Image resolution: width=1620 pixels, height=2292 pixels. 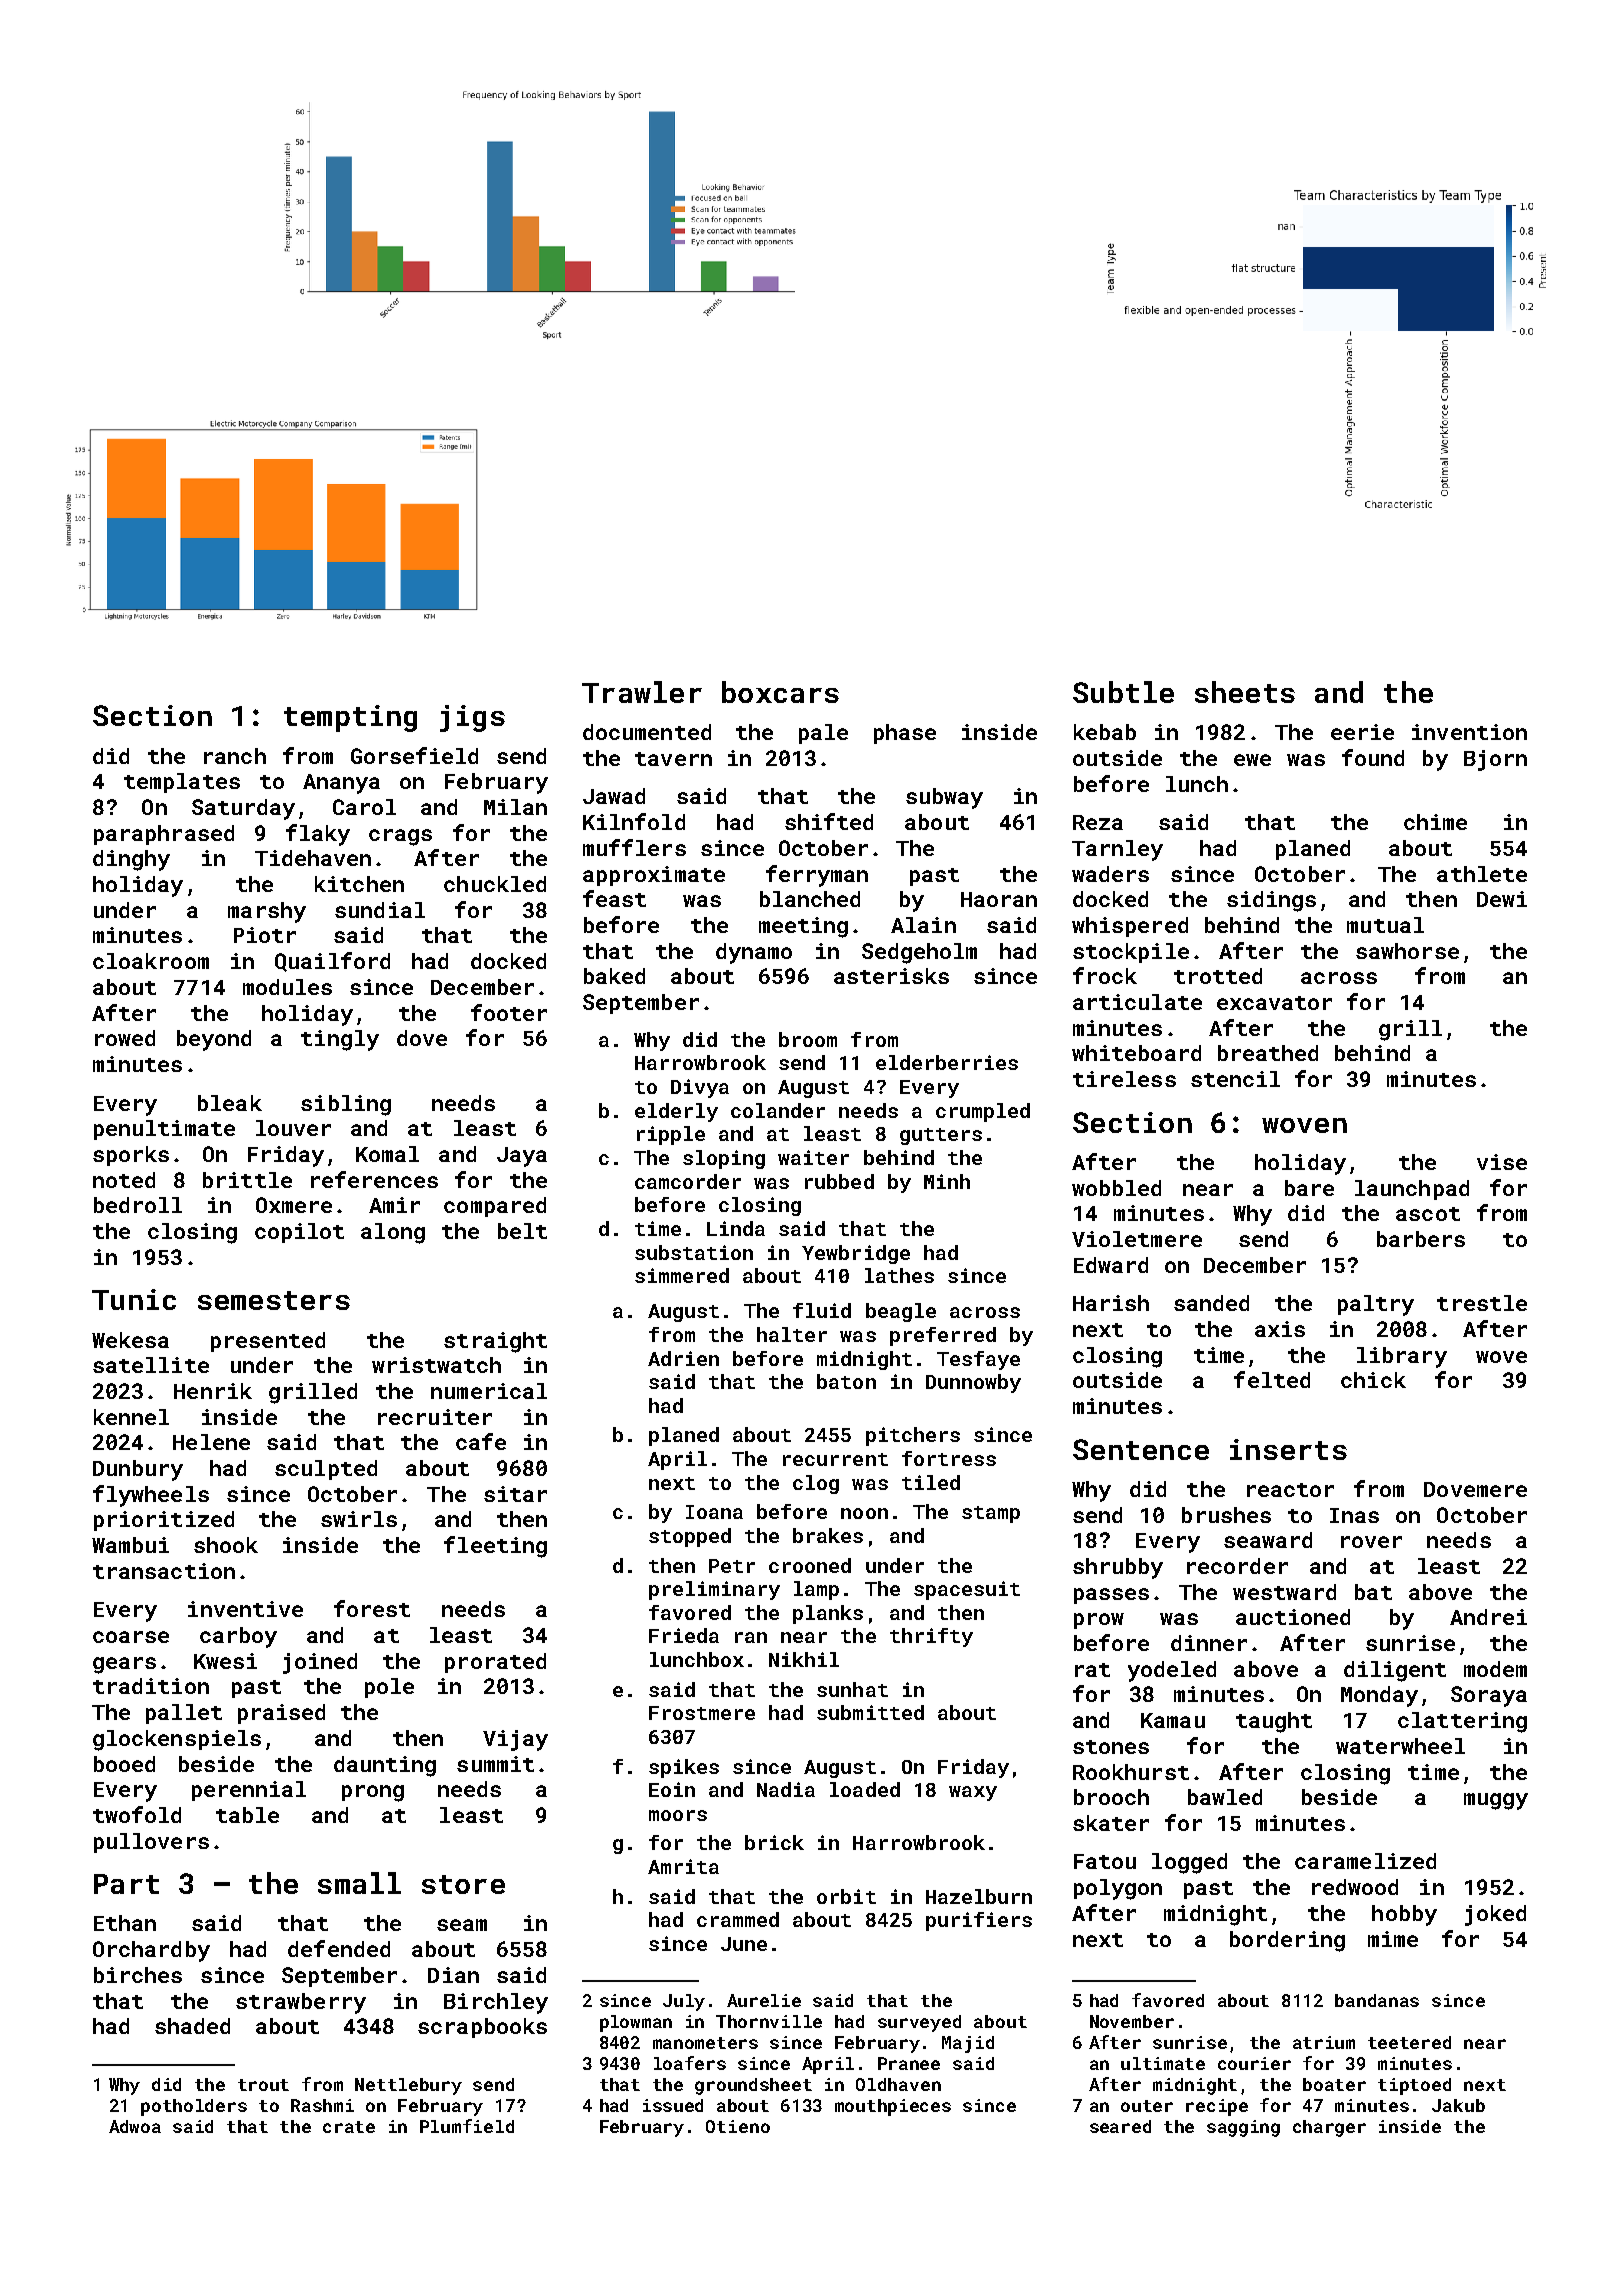 I want to click on Adwoa, so click(x=135, y=2126).
